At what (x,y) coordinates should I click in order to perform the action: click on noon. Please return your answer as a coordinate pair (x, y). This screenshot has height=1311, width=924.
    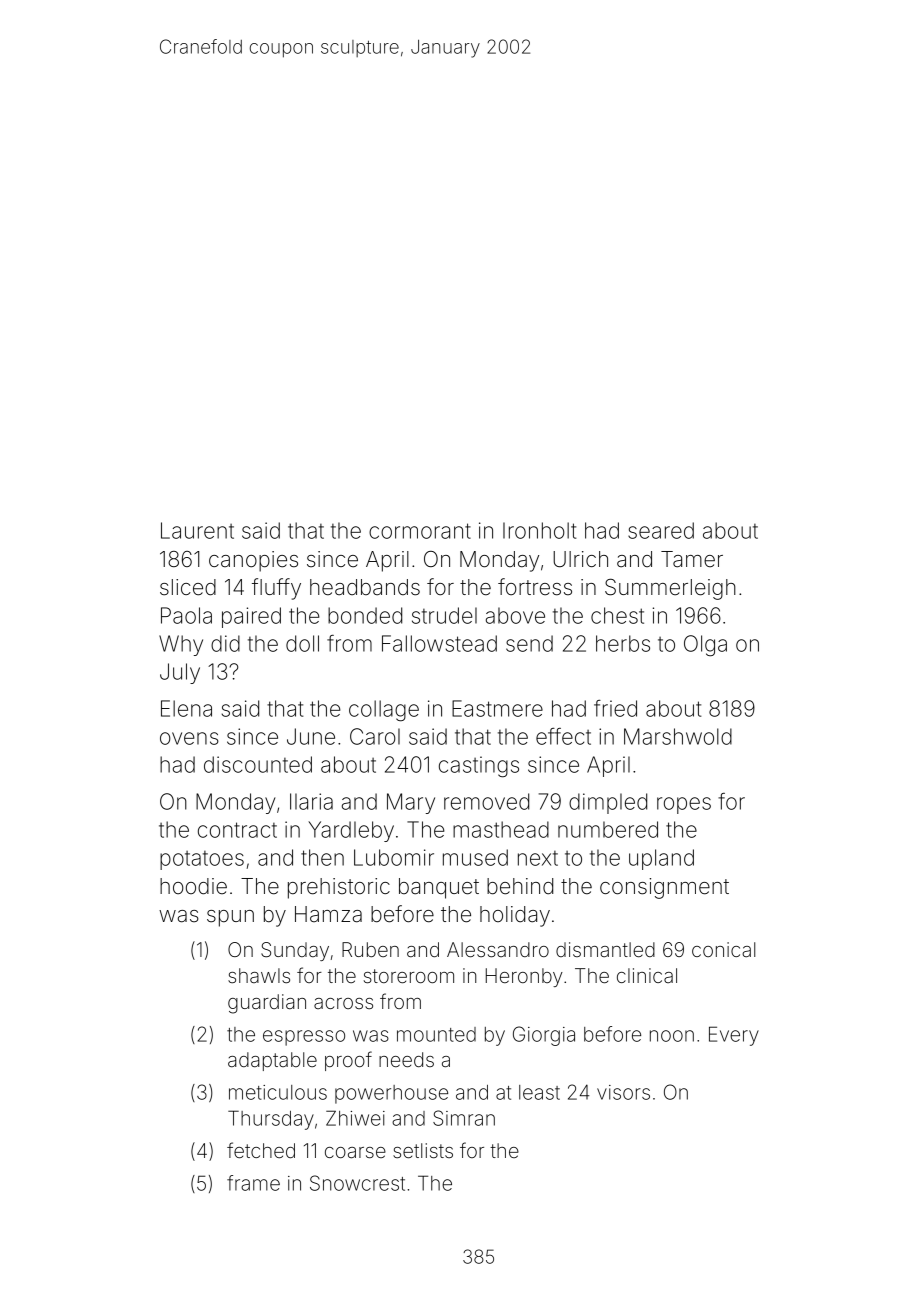
    Looking at the image, I should click on (672, 1036).
